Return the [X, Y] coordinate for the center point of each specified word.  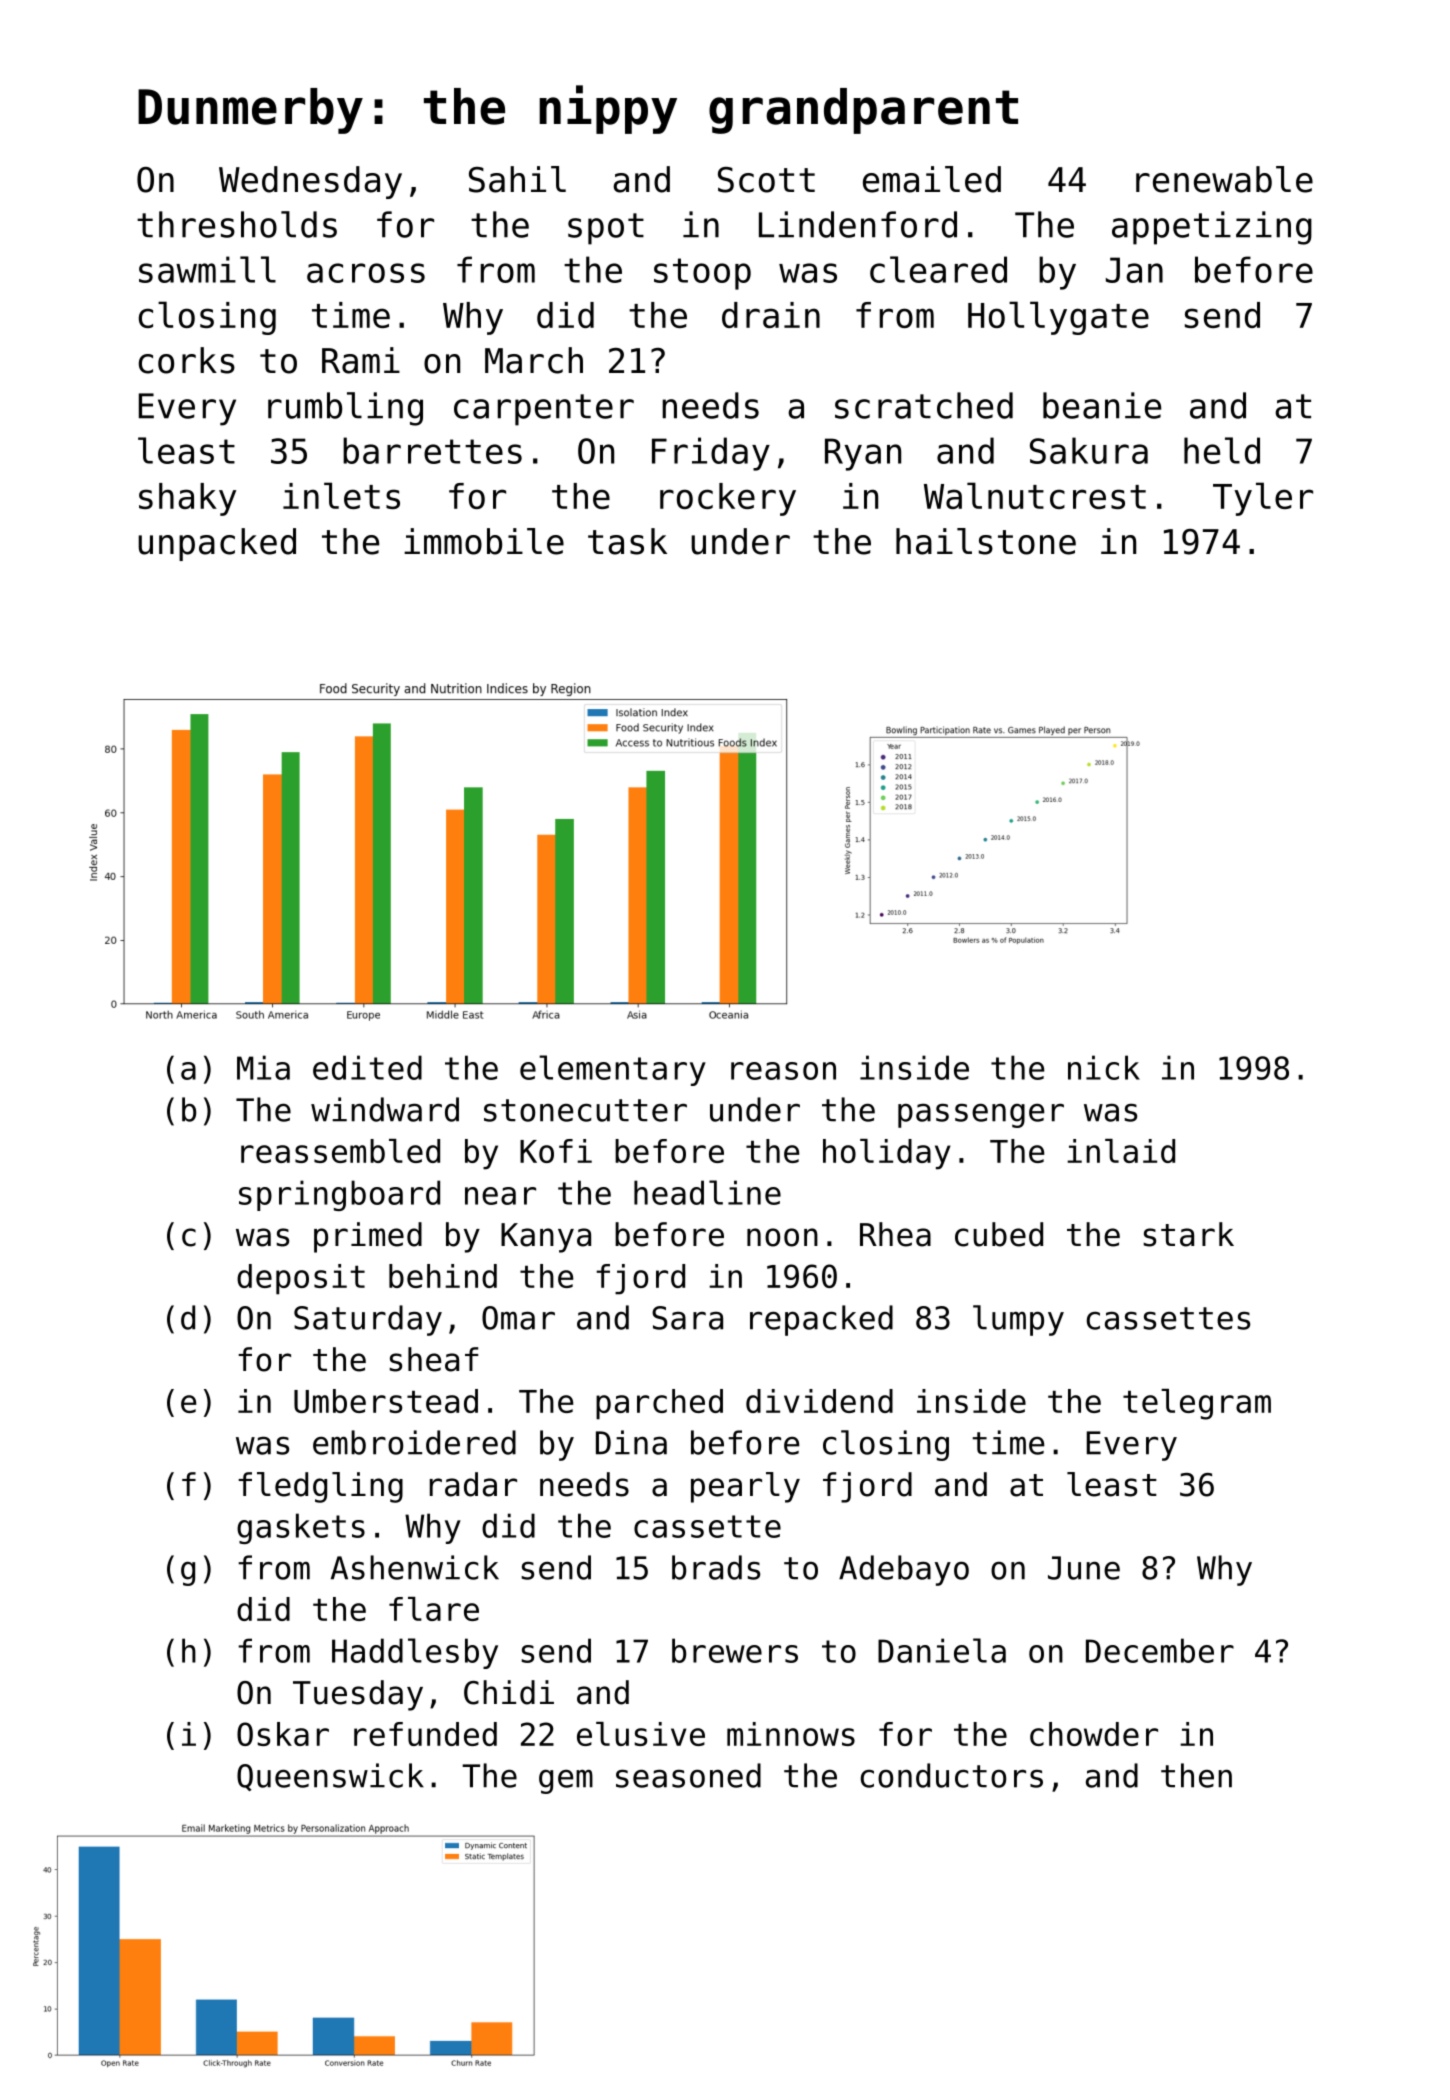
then [1196, 1775]
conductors [952, 1775]
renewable [1224, 179]
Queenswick [330, 1777]
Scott [766, 180]
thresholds [237, 224]
